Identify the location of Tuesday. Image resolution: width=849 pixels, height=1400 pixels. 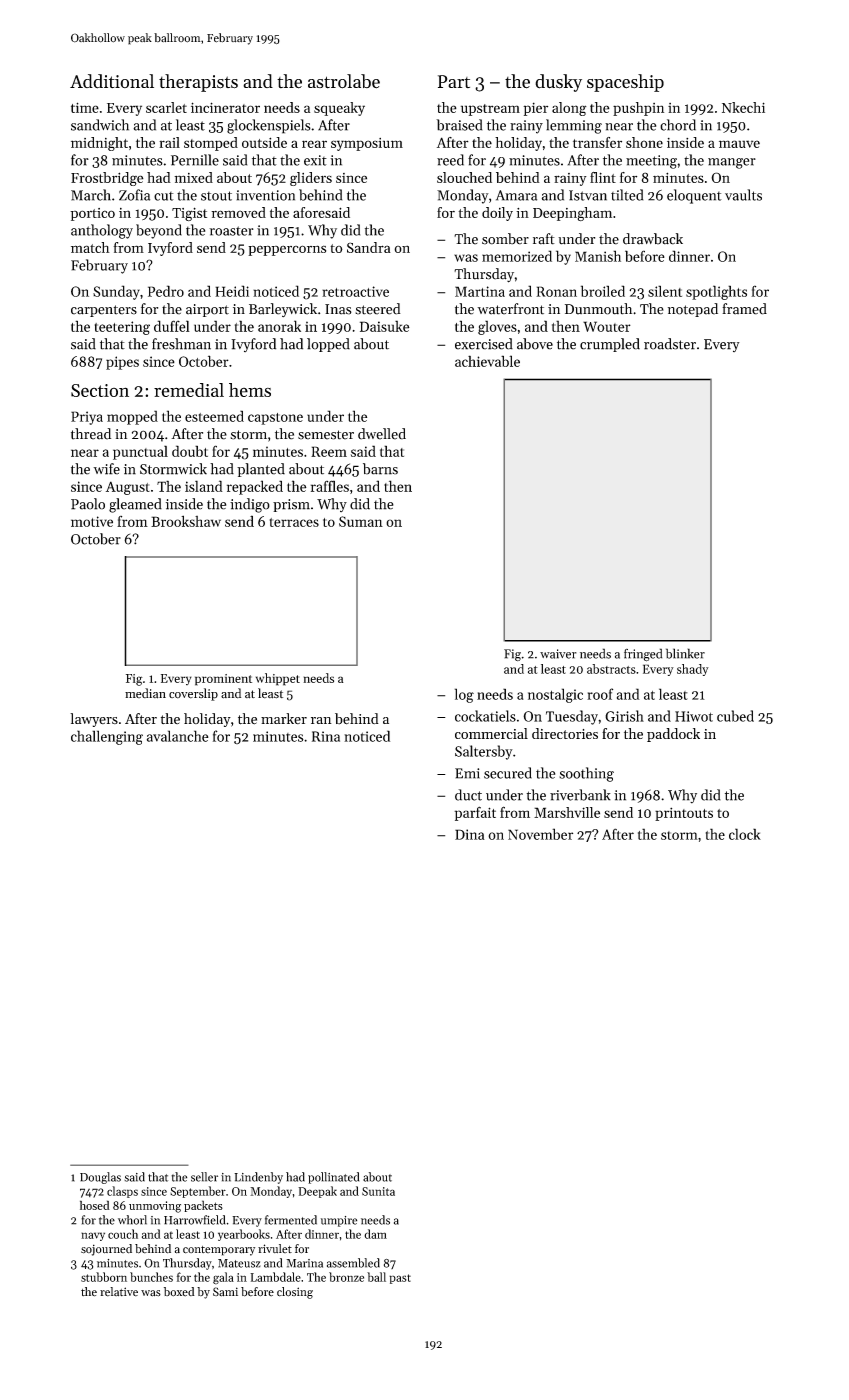
(572, 717).
